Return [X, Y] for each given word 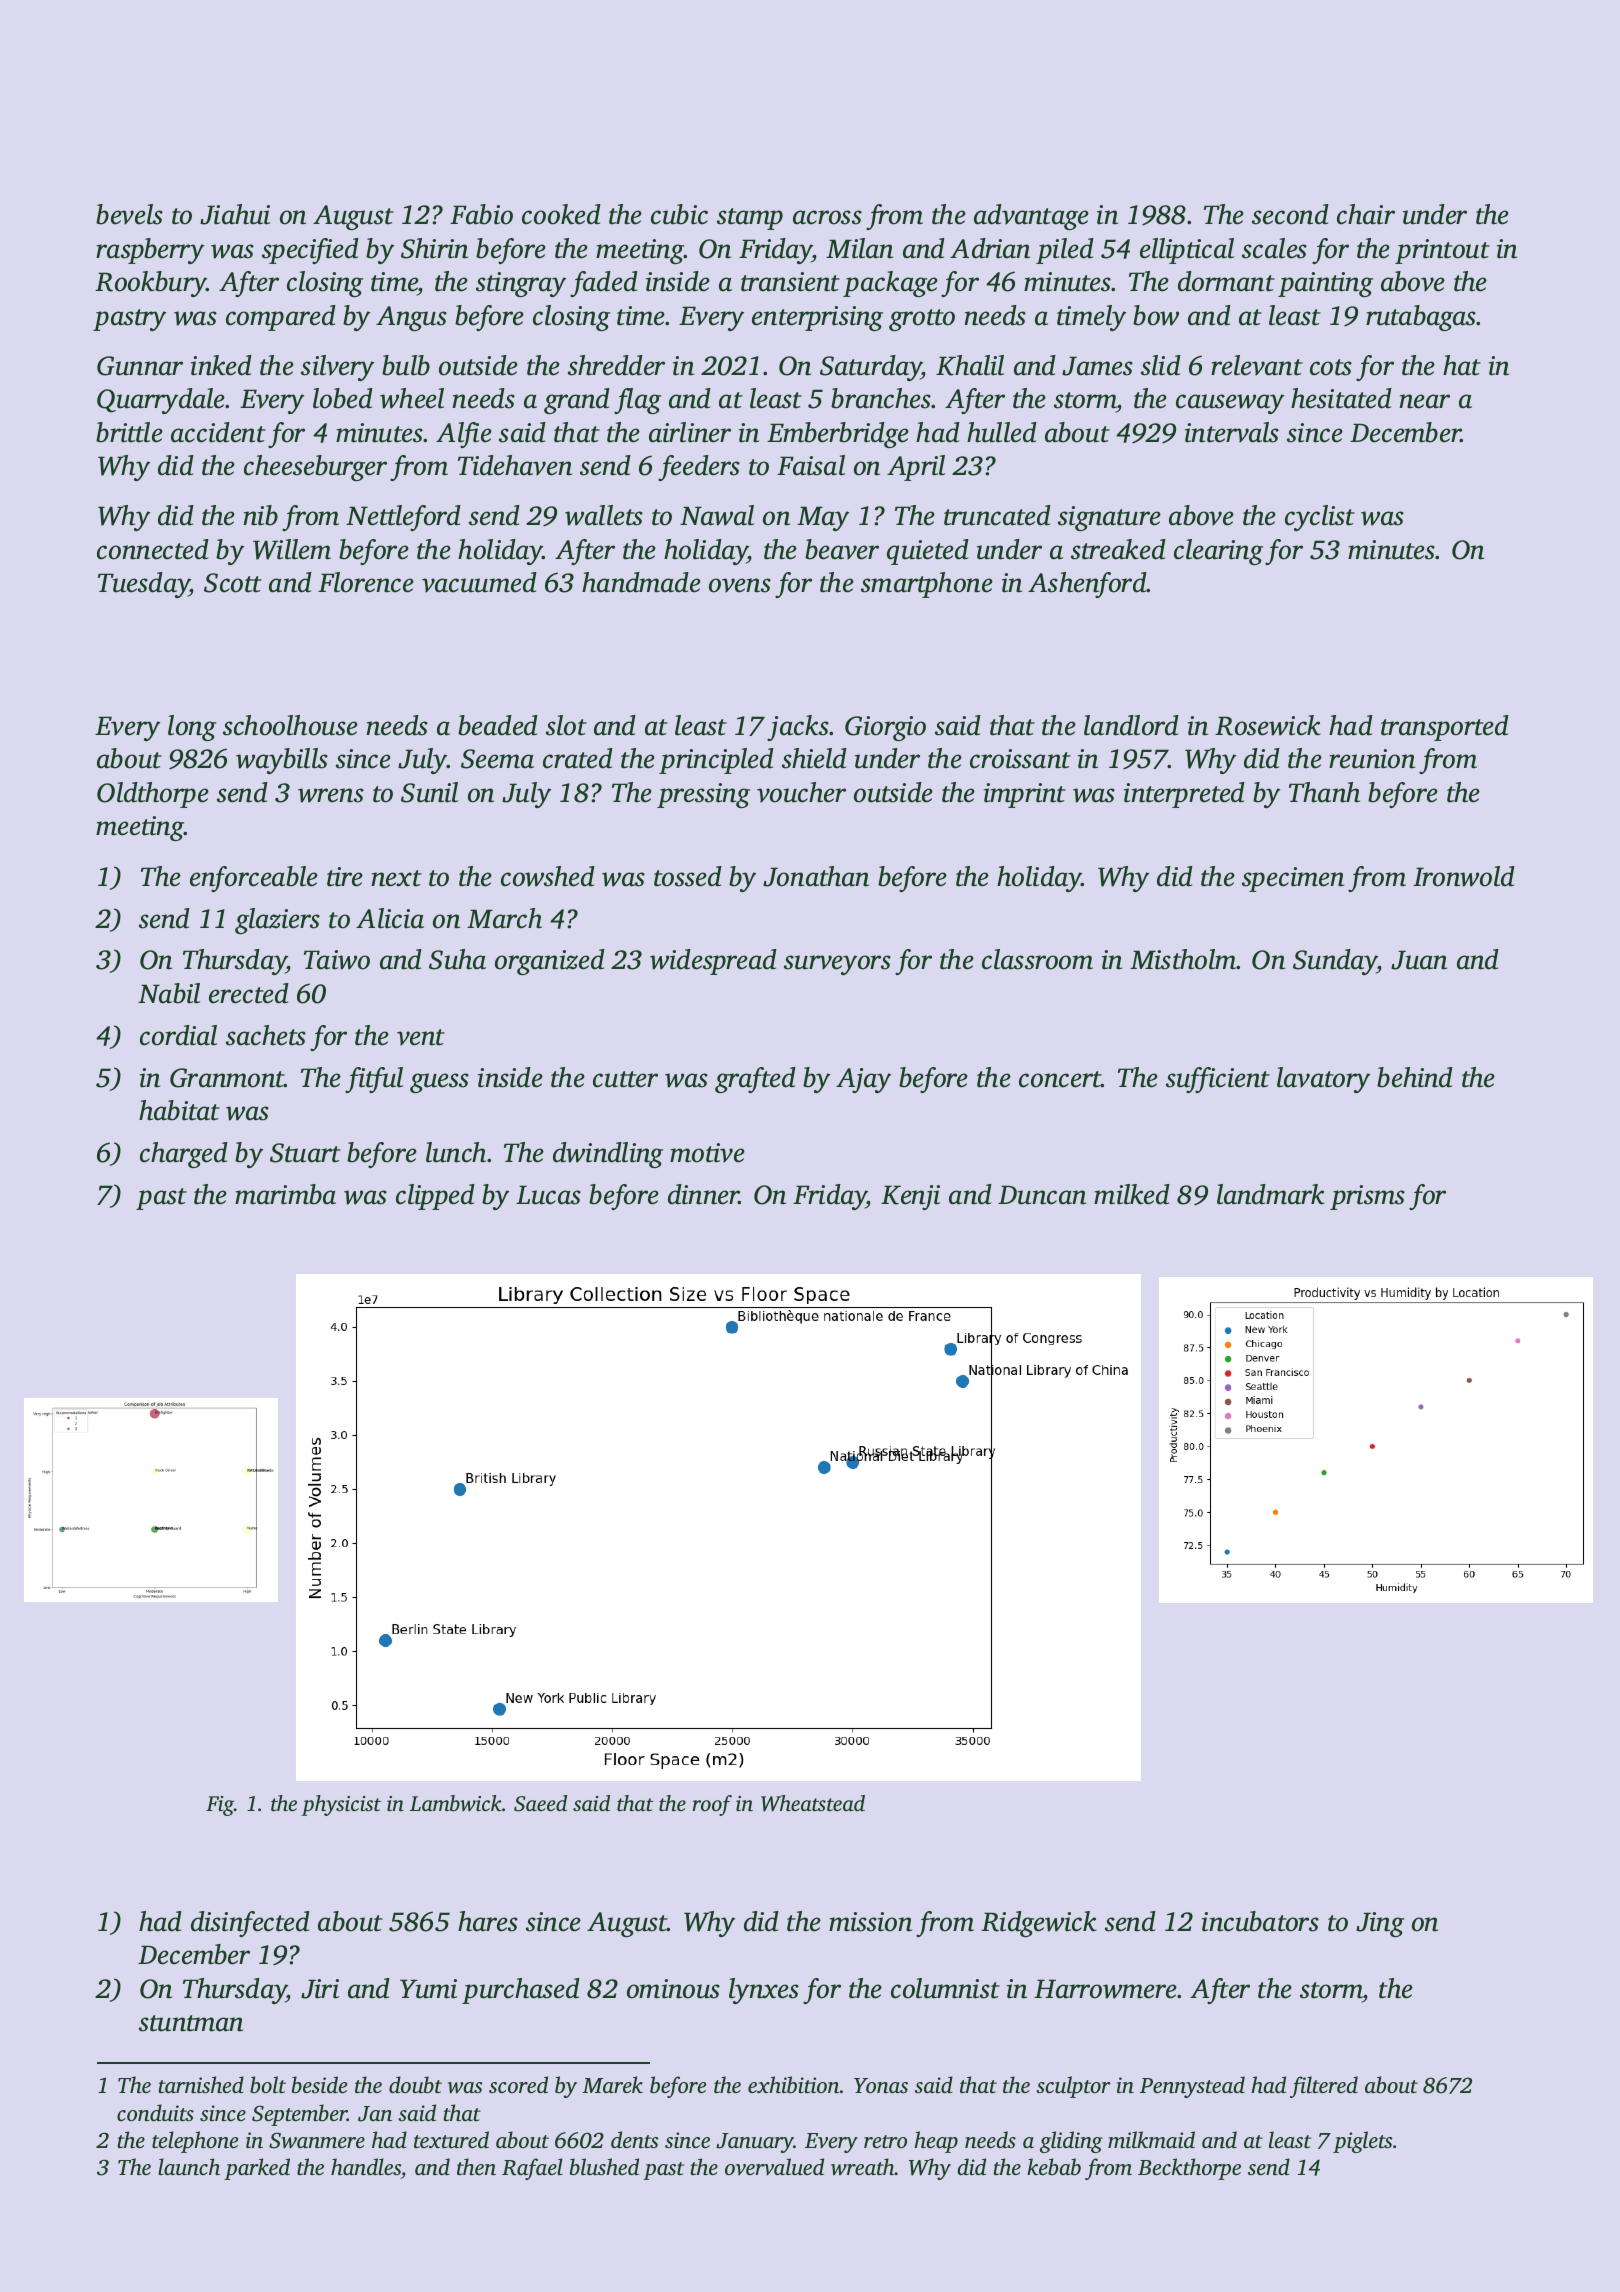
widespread [713, 962]
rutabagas [1421, 318]
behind [1415, 1077]
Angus [411, 318]
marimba [285, 1194]
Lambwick [456, 1803]
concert [1060, 1079]
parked [257, 2169]
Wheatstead [813, 1803]
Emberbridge [838, 435]
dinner [703, 1194]
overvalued [774, 2166]
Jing [1380, 1924]
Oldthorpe [153, 795]
